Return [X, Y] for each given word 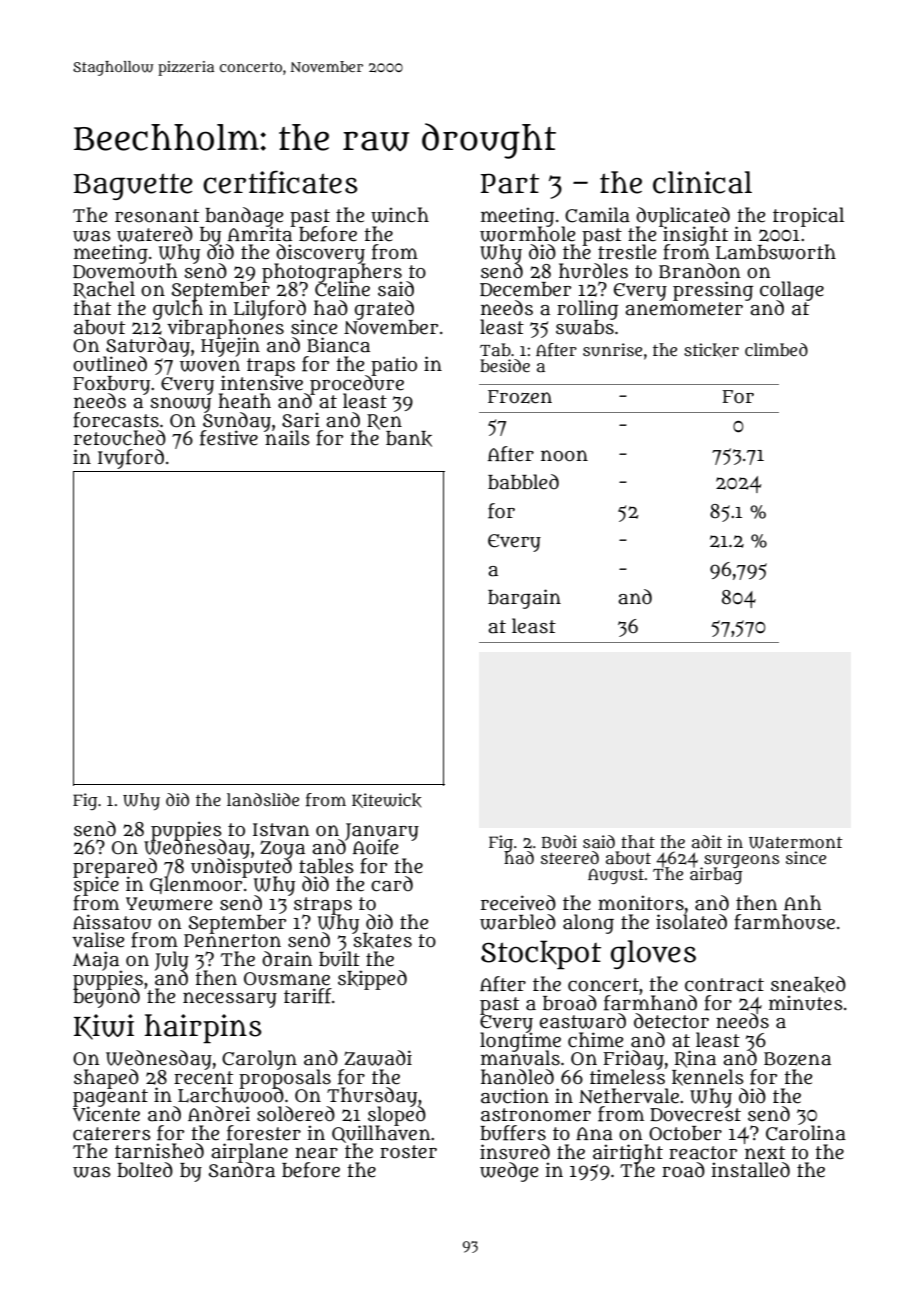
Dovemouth [125, 271]
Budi [559, 842]
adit [707, 841]
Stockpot [541, 954]
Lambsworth [776, 252]
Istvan [281, 830]
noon [564, 456]
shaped [106, 1079]
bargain [524, 599]
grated [384, 310]
